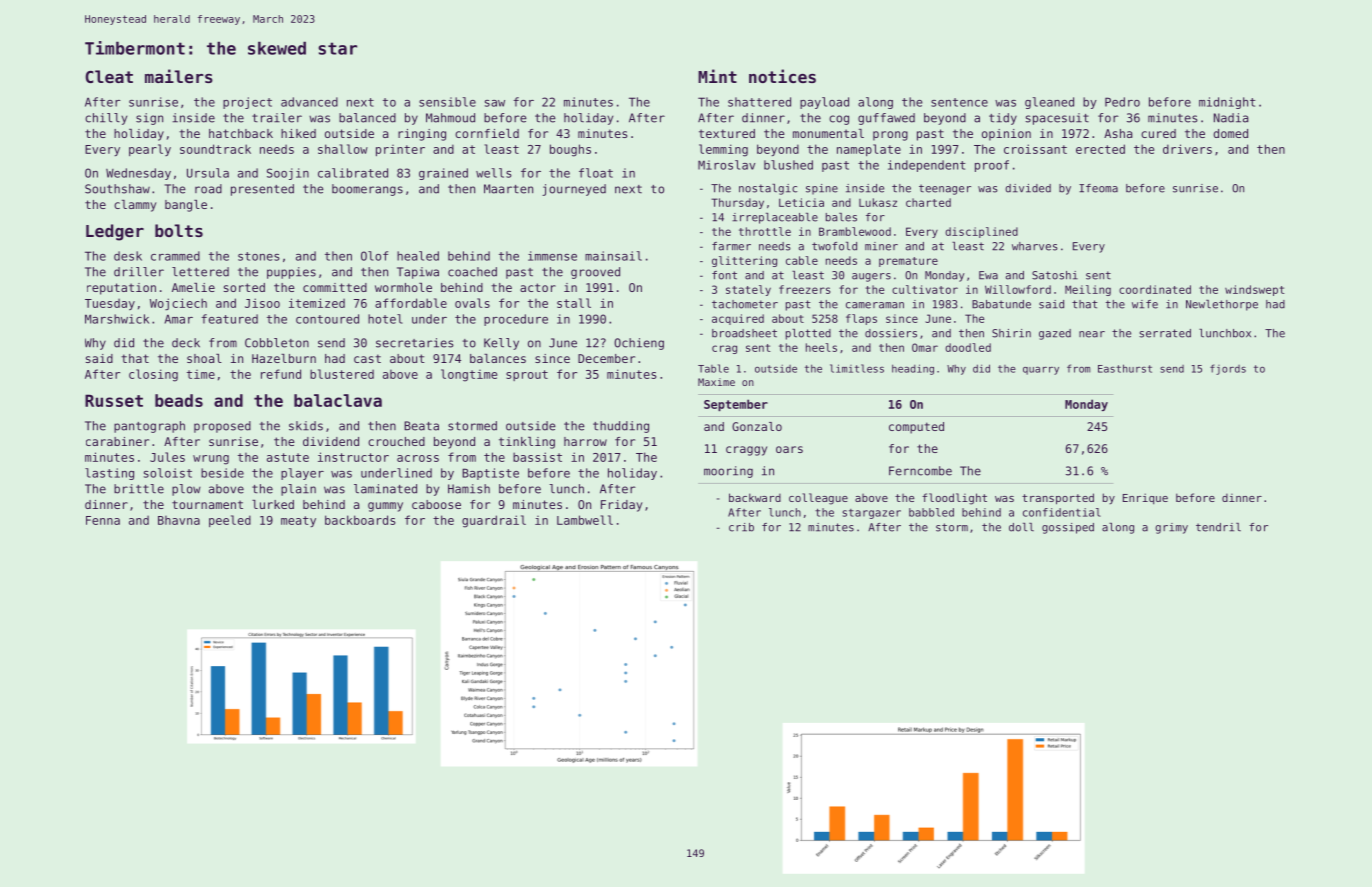 Image resolution: width=1372 pixels, height=887 pixels. What do you see at coordinates (585, 520) in the document?
I see `Lambwell` at bounding box center [585, 520].
